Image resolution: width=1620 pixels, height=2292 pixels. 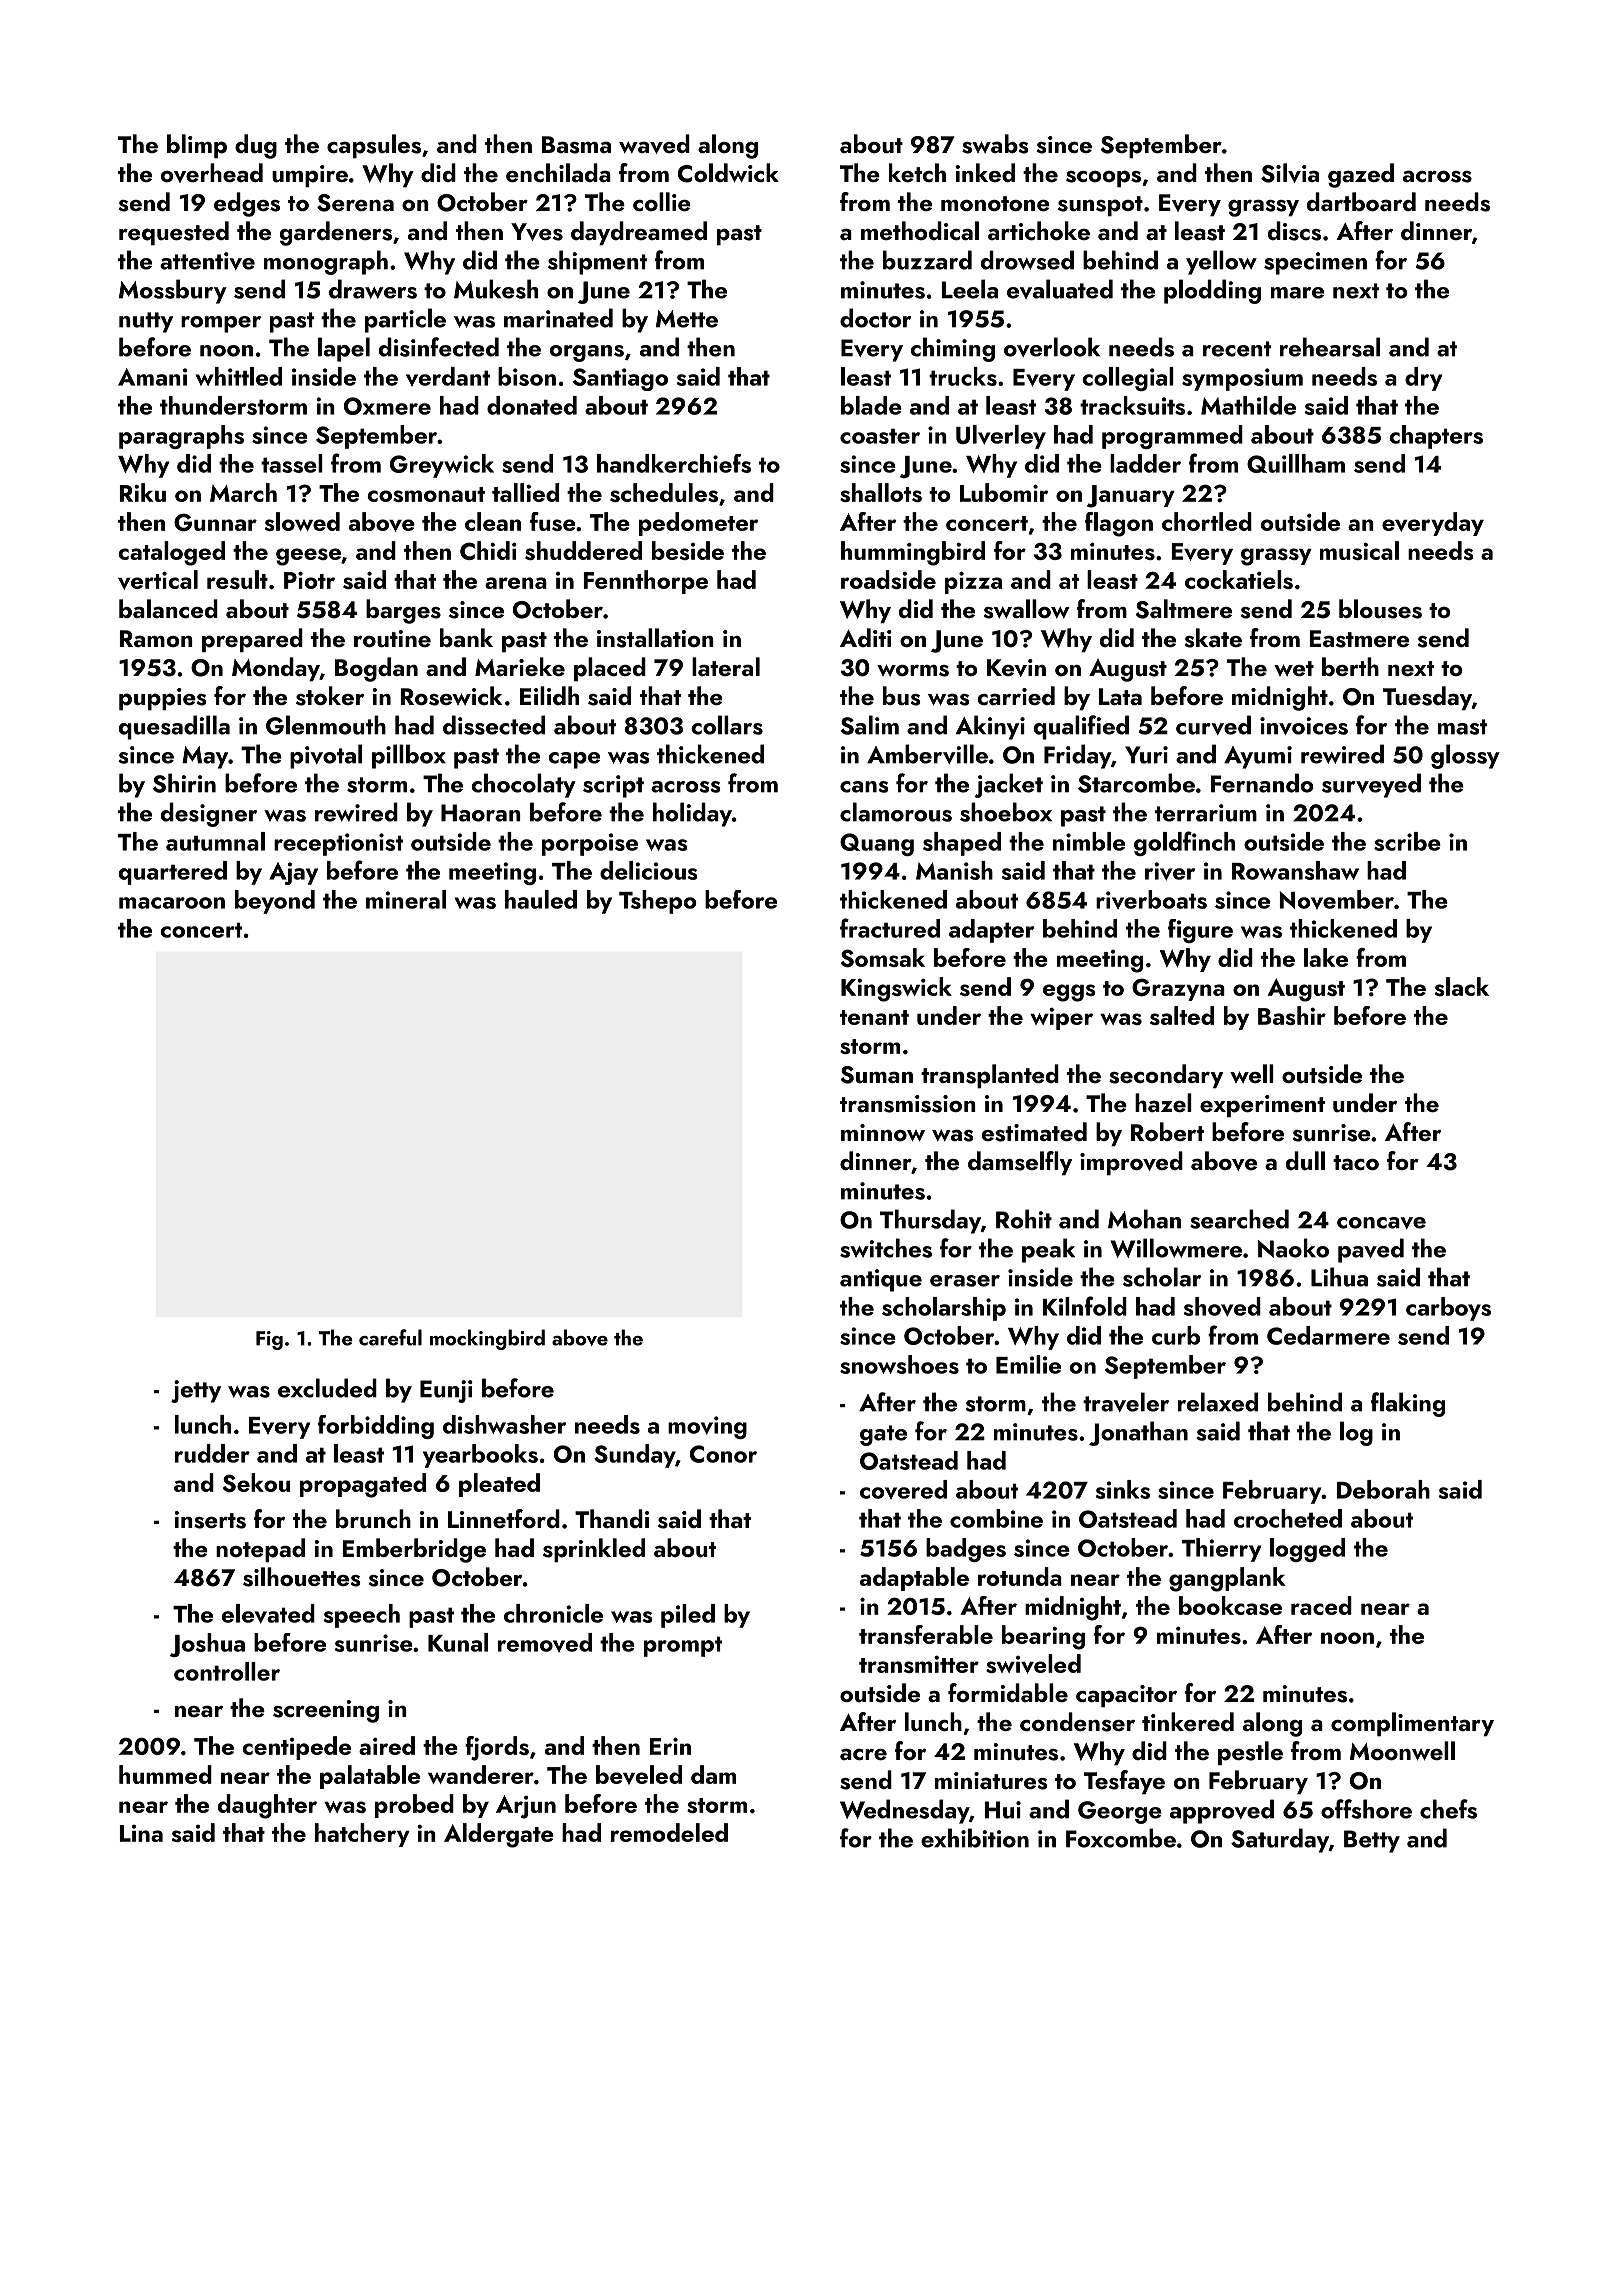 I want to click on concave, so click(x=1381, y=1223).
